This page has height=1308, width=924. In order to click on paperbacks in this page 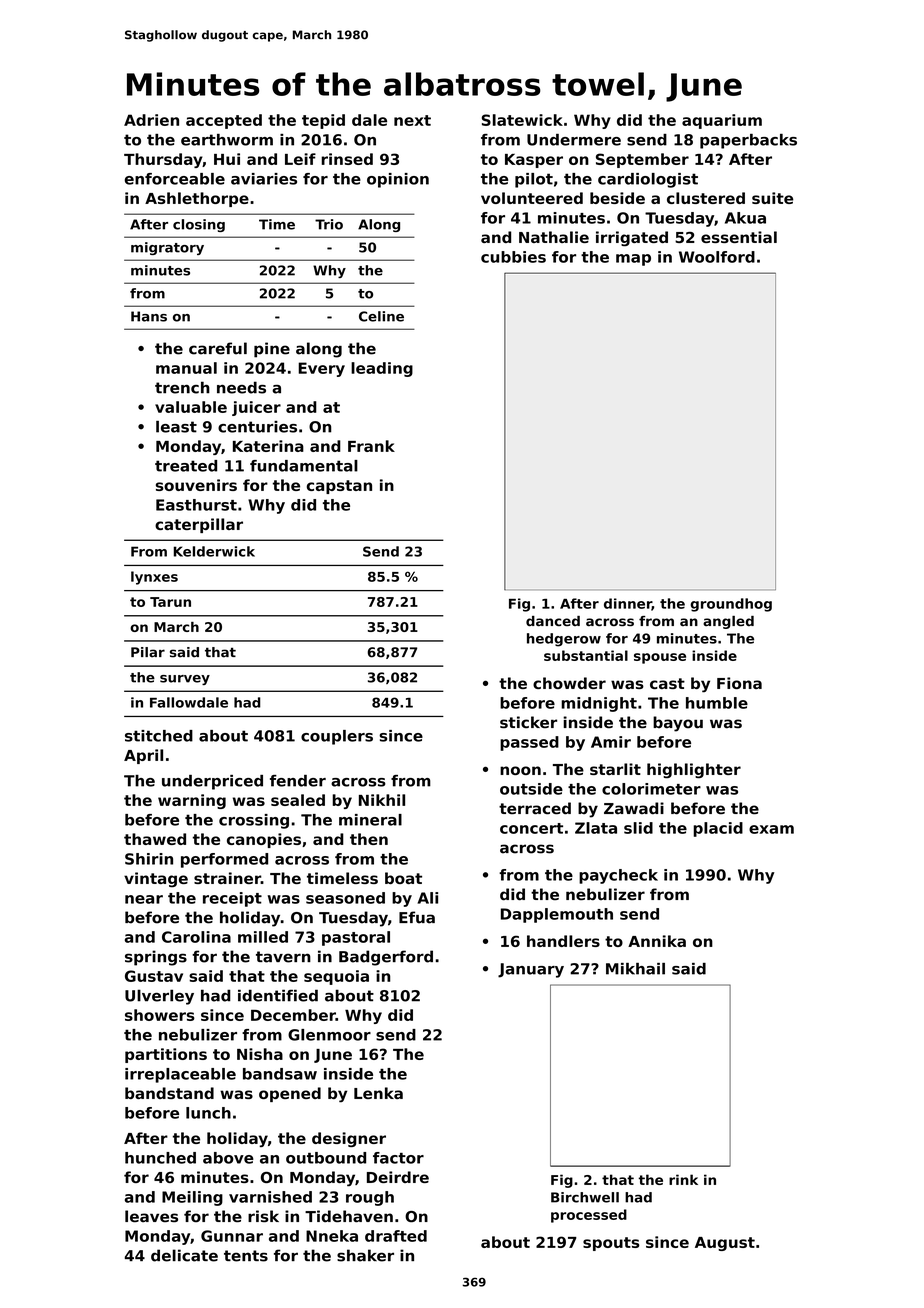, I will do `click(748, 141)`.
